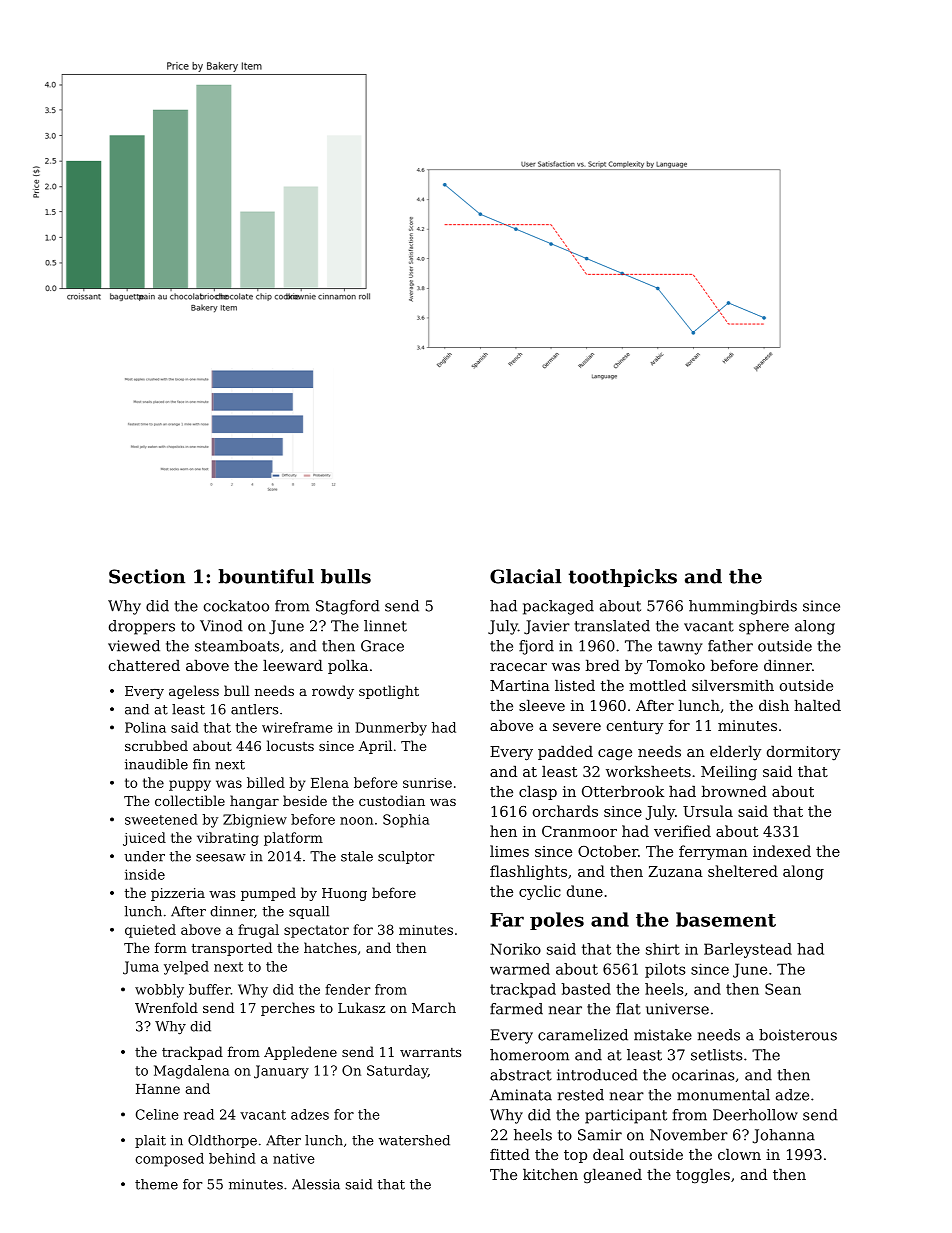  What do you see at coordinates (266, 576) in the screenshot?
I see `bountiful` at bounding box center [266, 576].
